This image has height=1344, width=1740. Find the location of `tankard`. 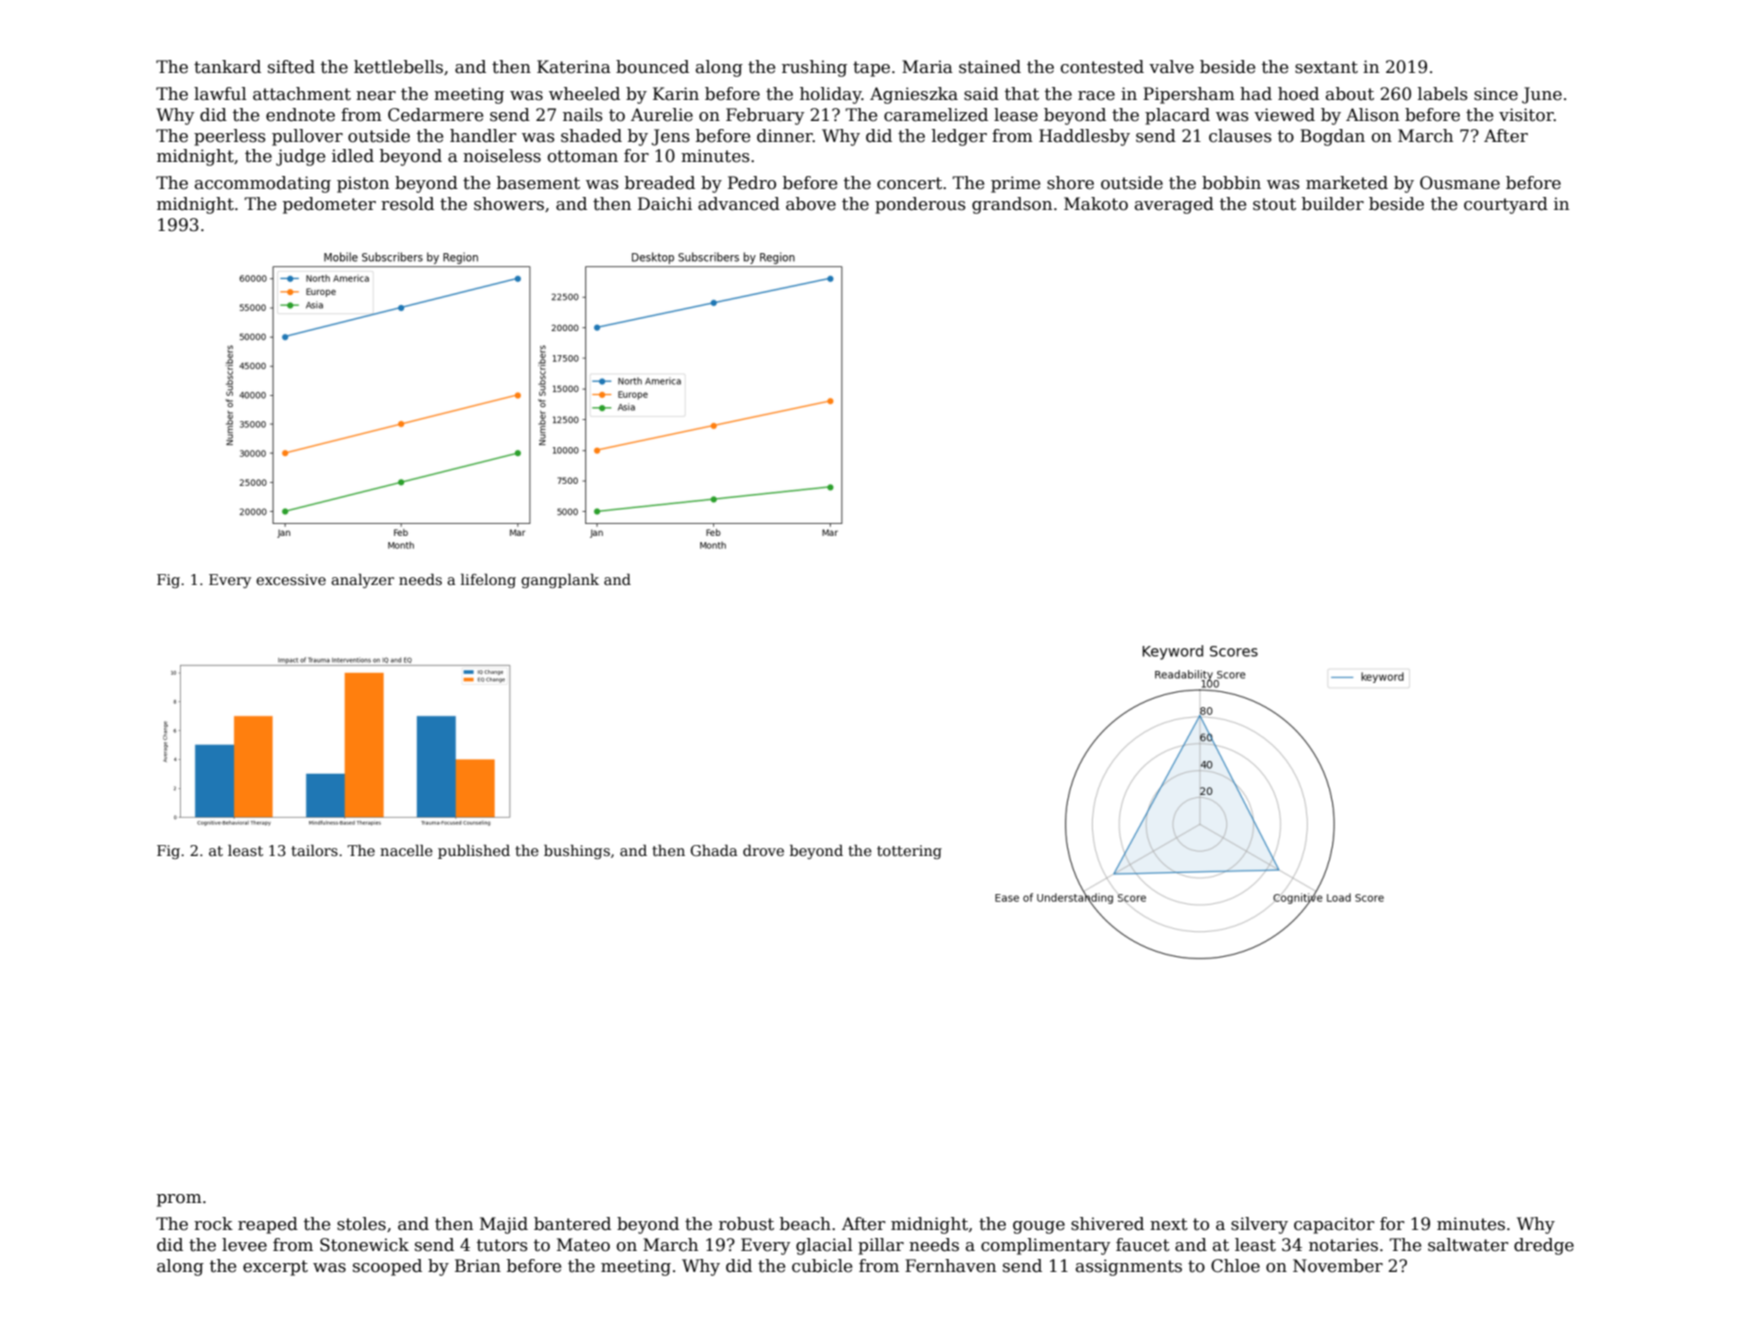

tankard is located at coordinates (227, 67).
